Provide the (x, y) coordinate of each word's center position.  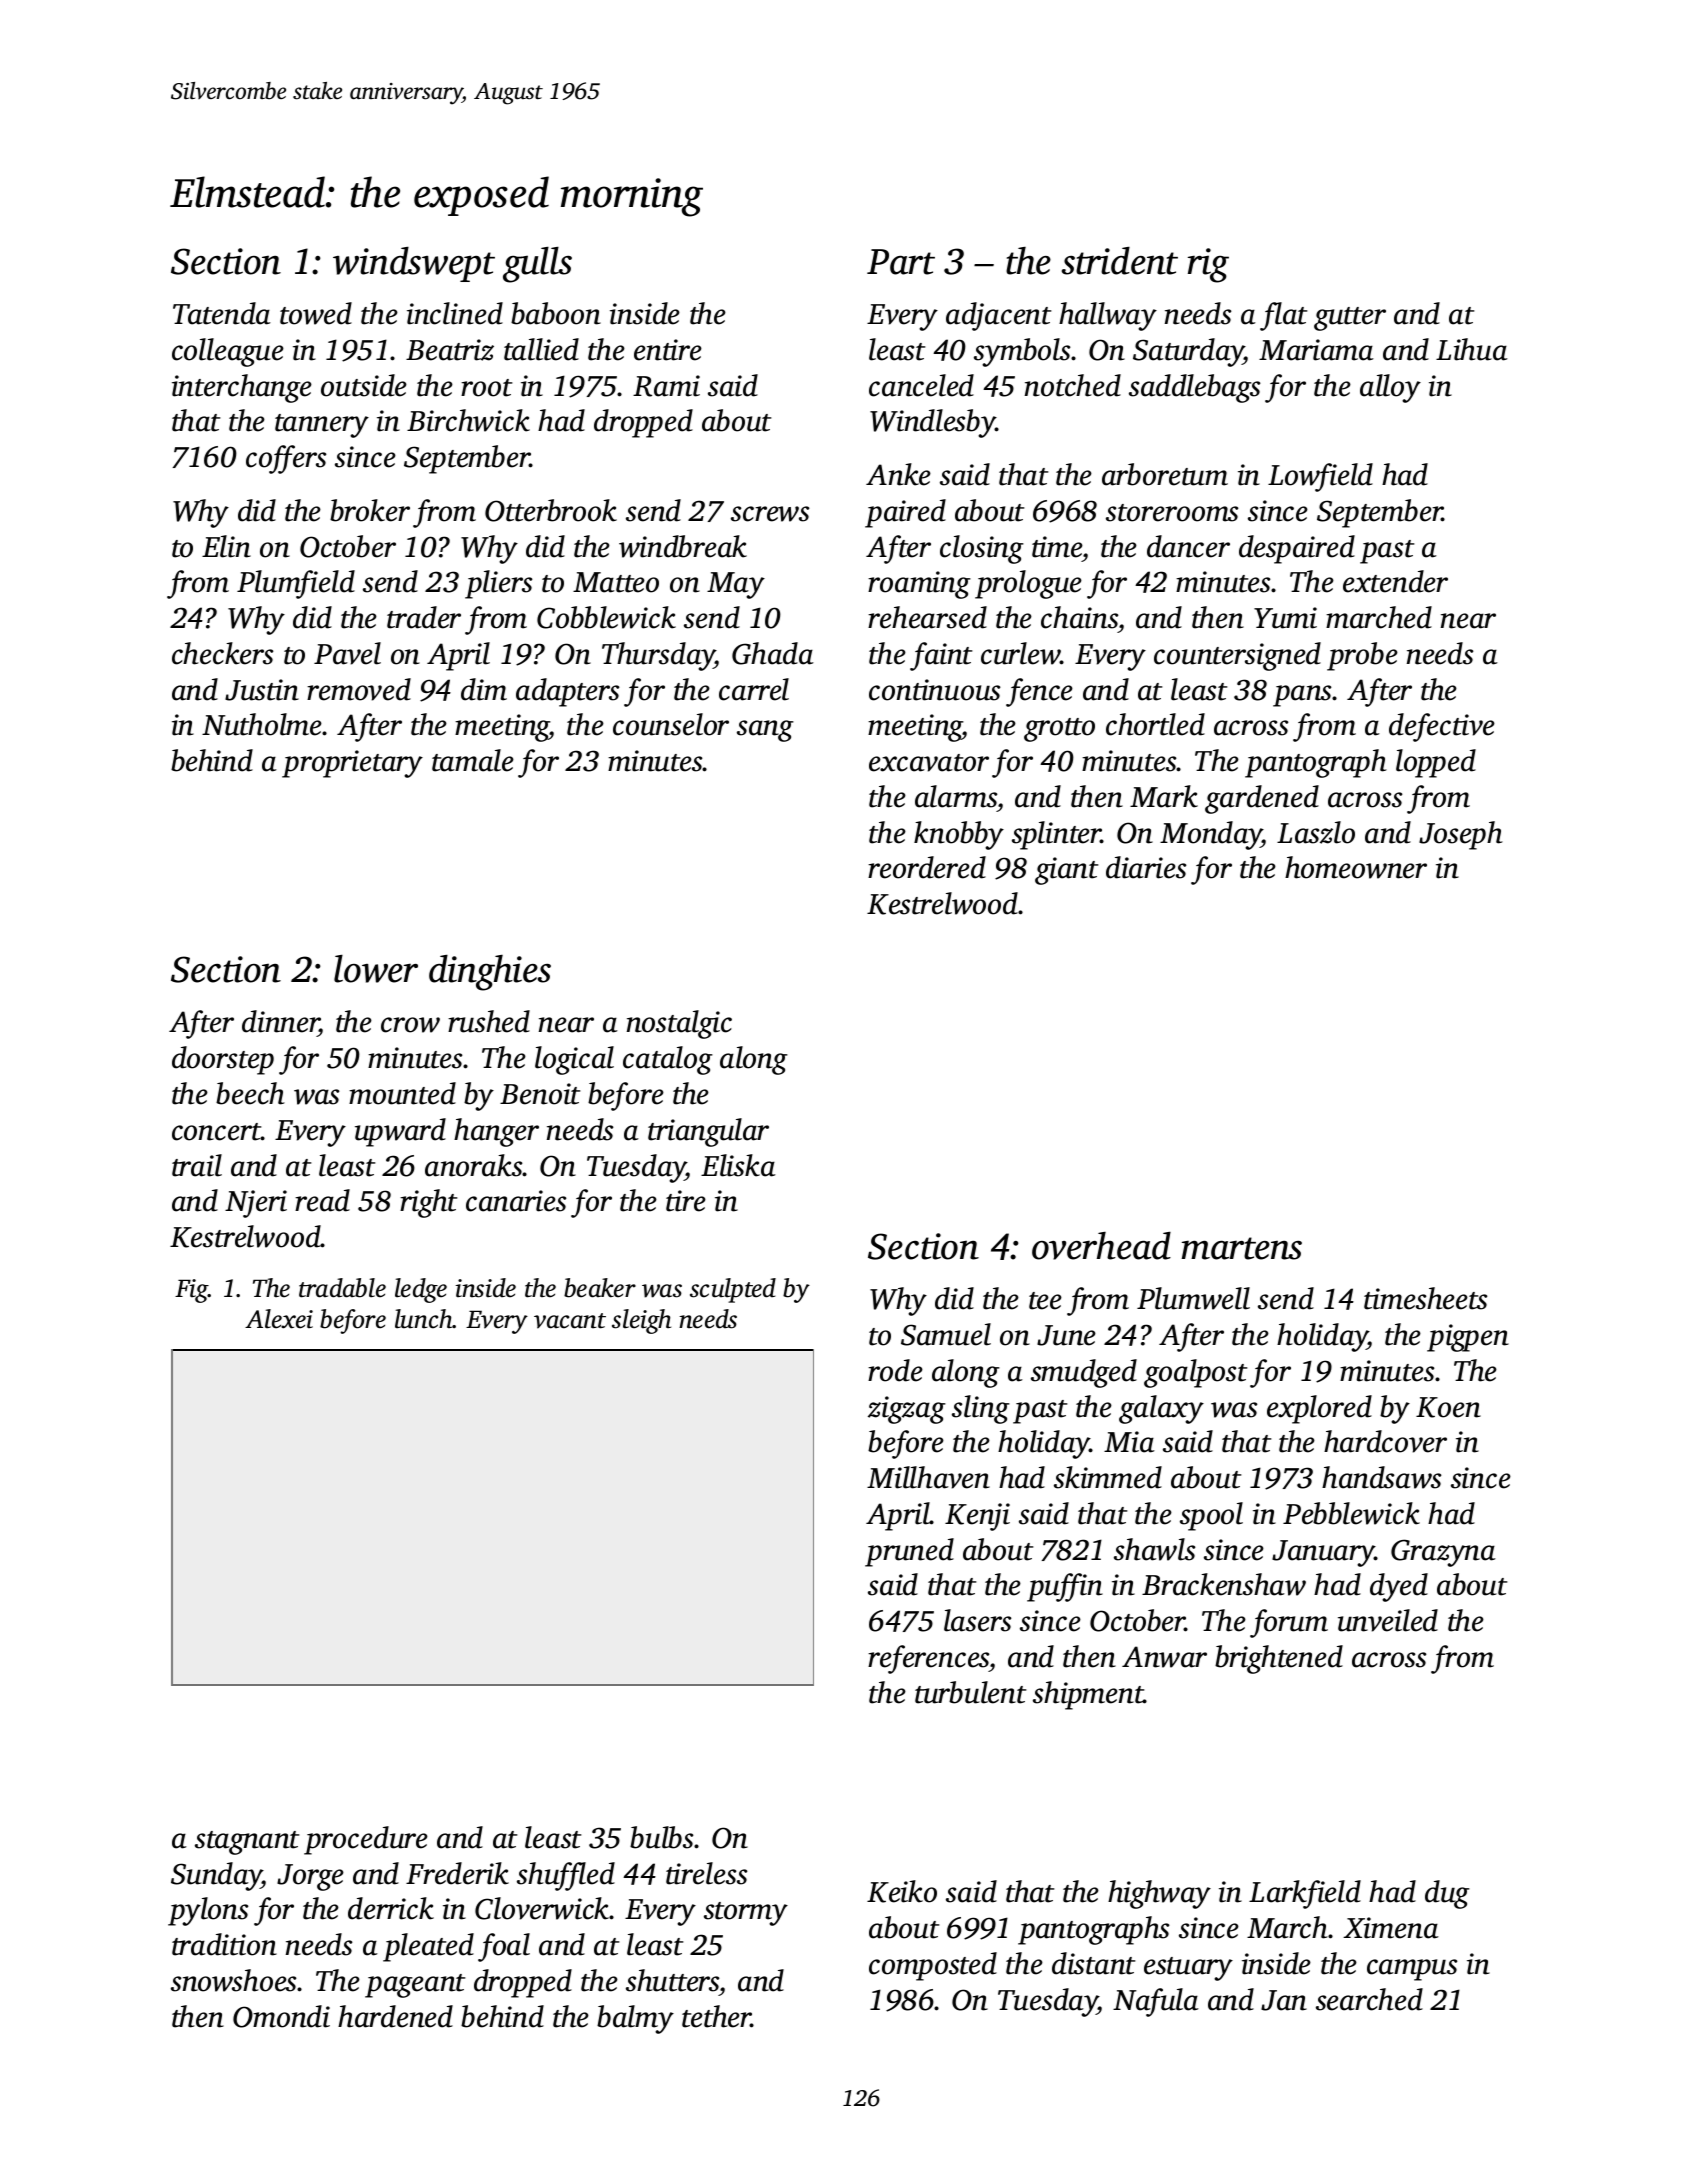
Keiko (902, 1891)
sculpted (733, 1290)
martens (1242, 1248)
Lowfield (1320, 477)
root (486, 388)
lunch (424, 1319)
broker (370, 510)
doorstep (223, 1060)
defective (1442, 727)
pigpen (1468, 1338)
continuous (934, 690)
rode (895, 1370)
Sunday (216, 1876)
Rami (666, 386)
